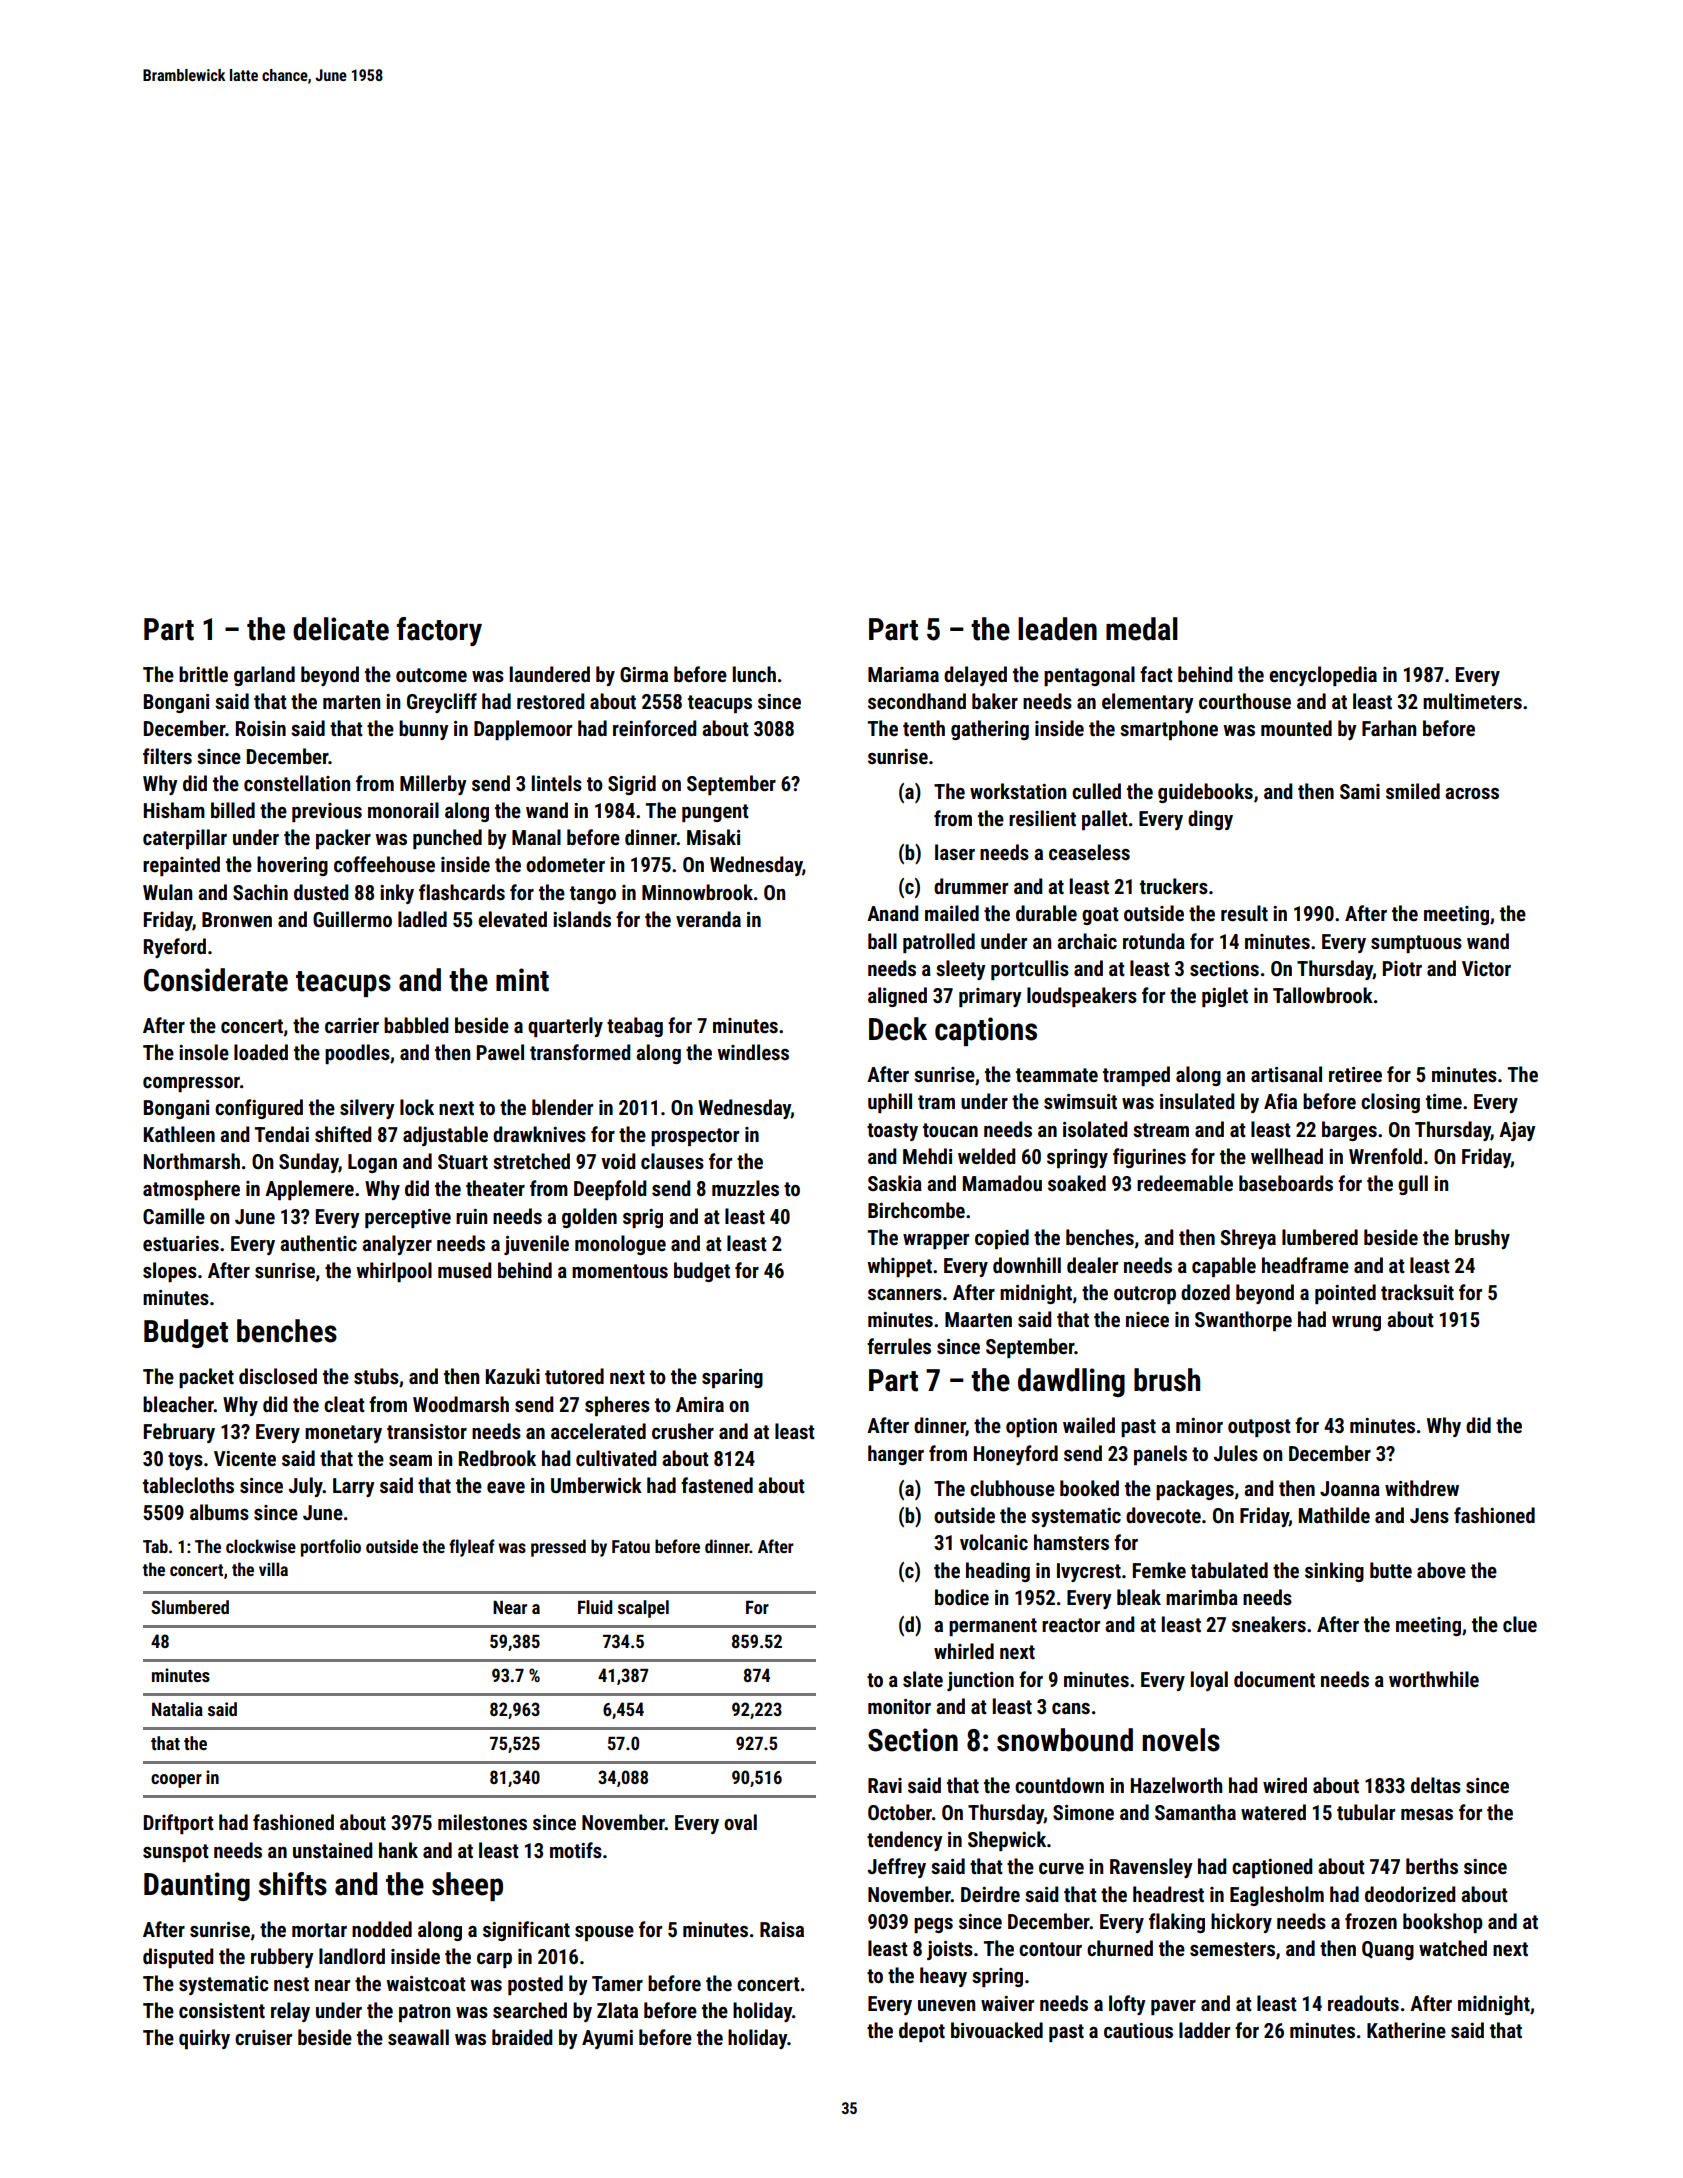 Image resolution: width=1683 pixels, height=2178 pixels. What do you see at coordinates (341, 629) in the screenshot?
I see `delicate` at bounding box center [341, 629].
